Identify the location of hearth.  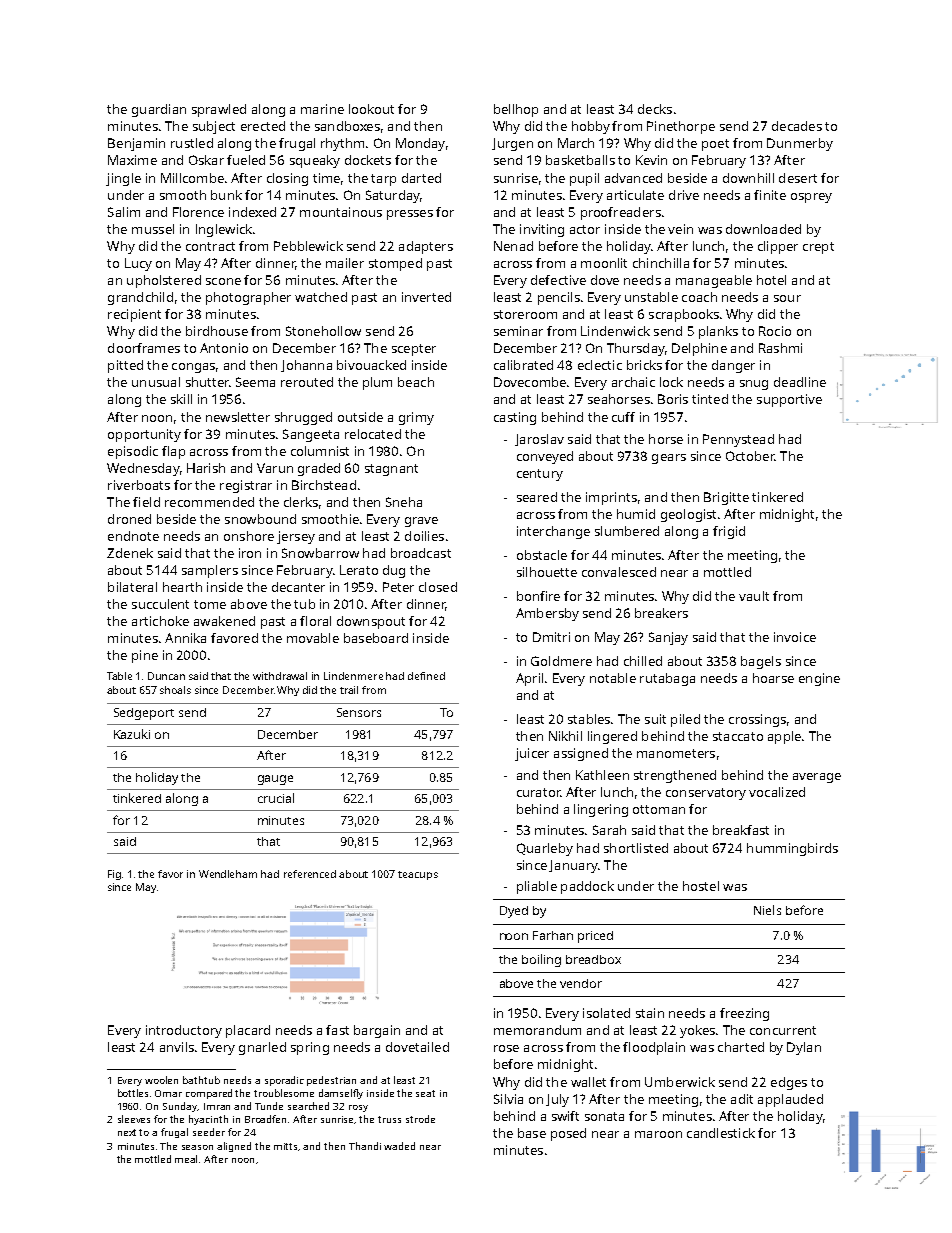
(182, 587).
